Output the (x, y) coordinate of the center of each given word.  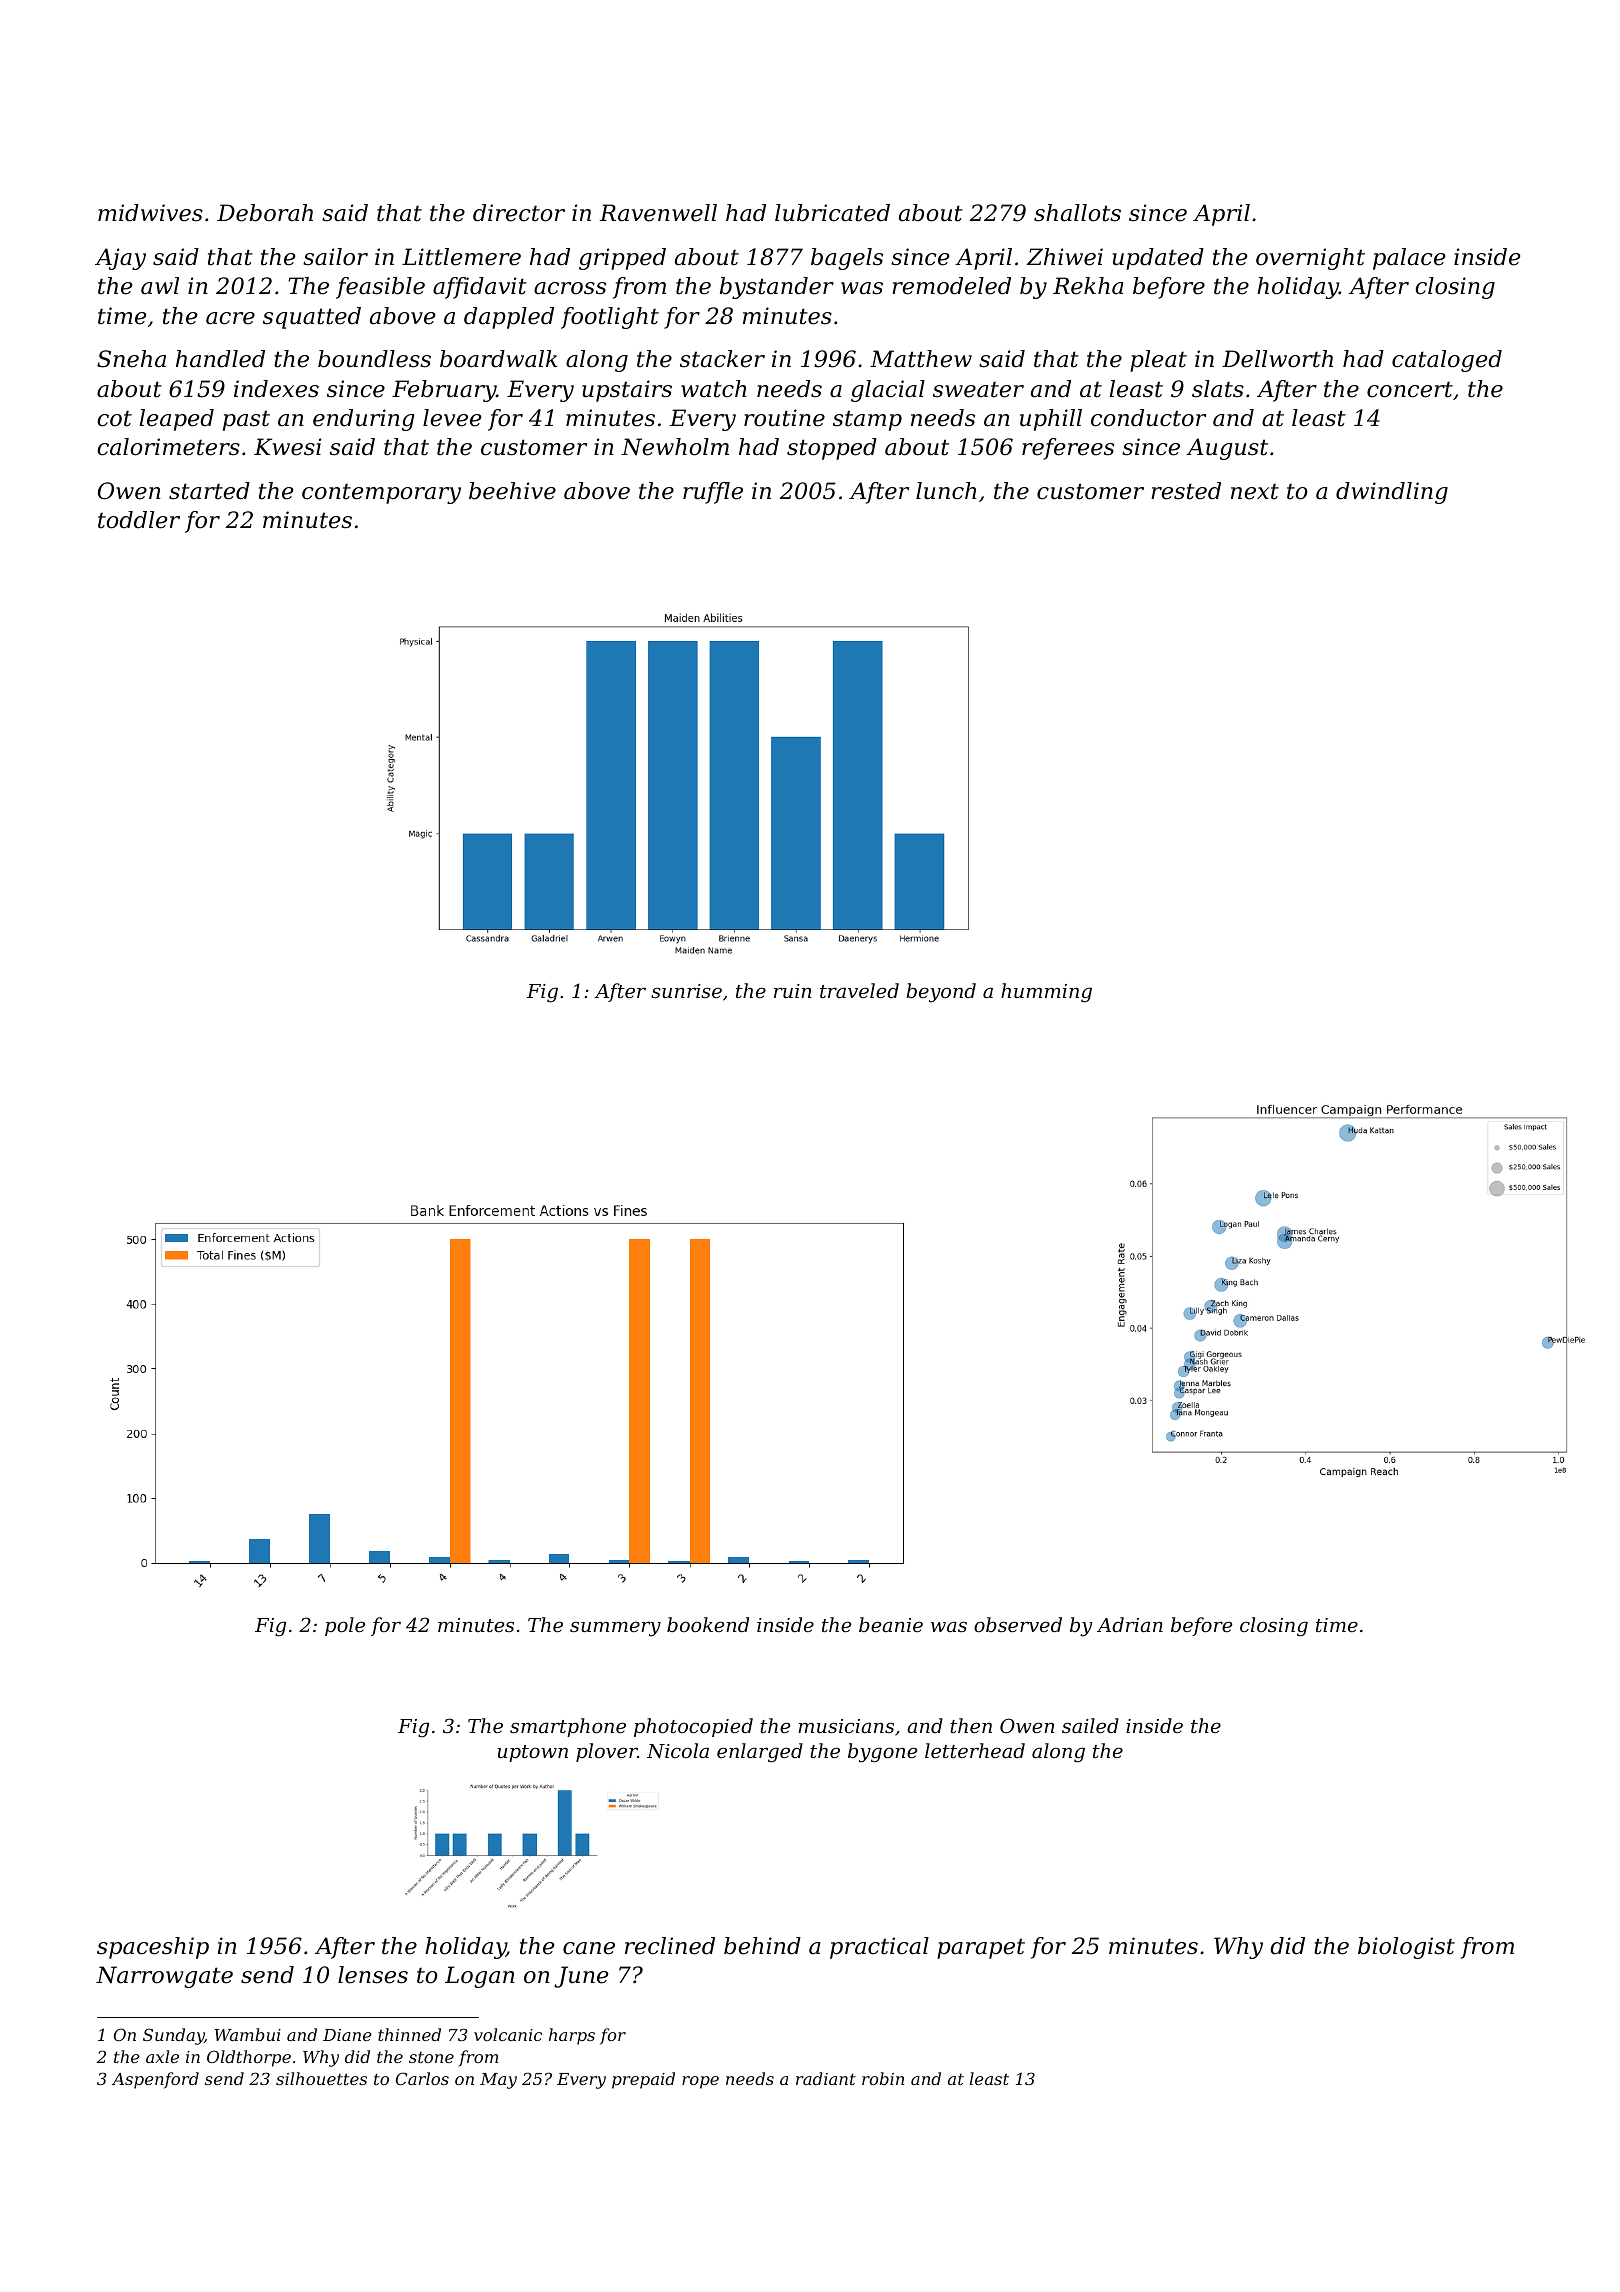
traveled (859, 990)
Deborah (265, 213)
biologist (1406, 1948)
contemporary (381, 493)
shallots (1077, 213)
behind (762, 1946)
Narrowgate (164, 1977)
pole (345, 1626)
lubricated (832, 213)
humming (1046, 993)
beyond (941, 993)
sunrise (686, 991)
